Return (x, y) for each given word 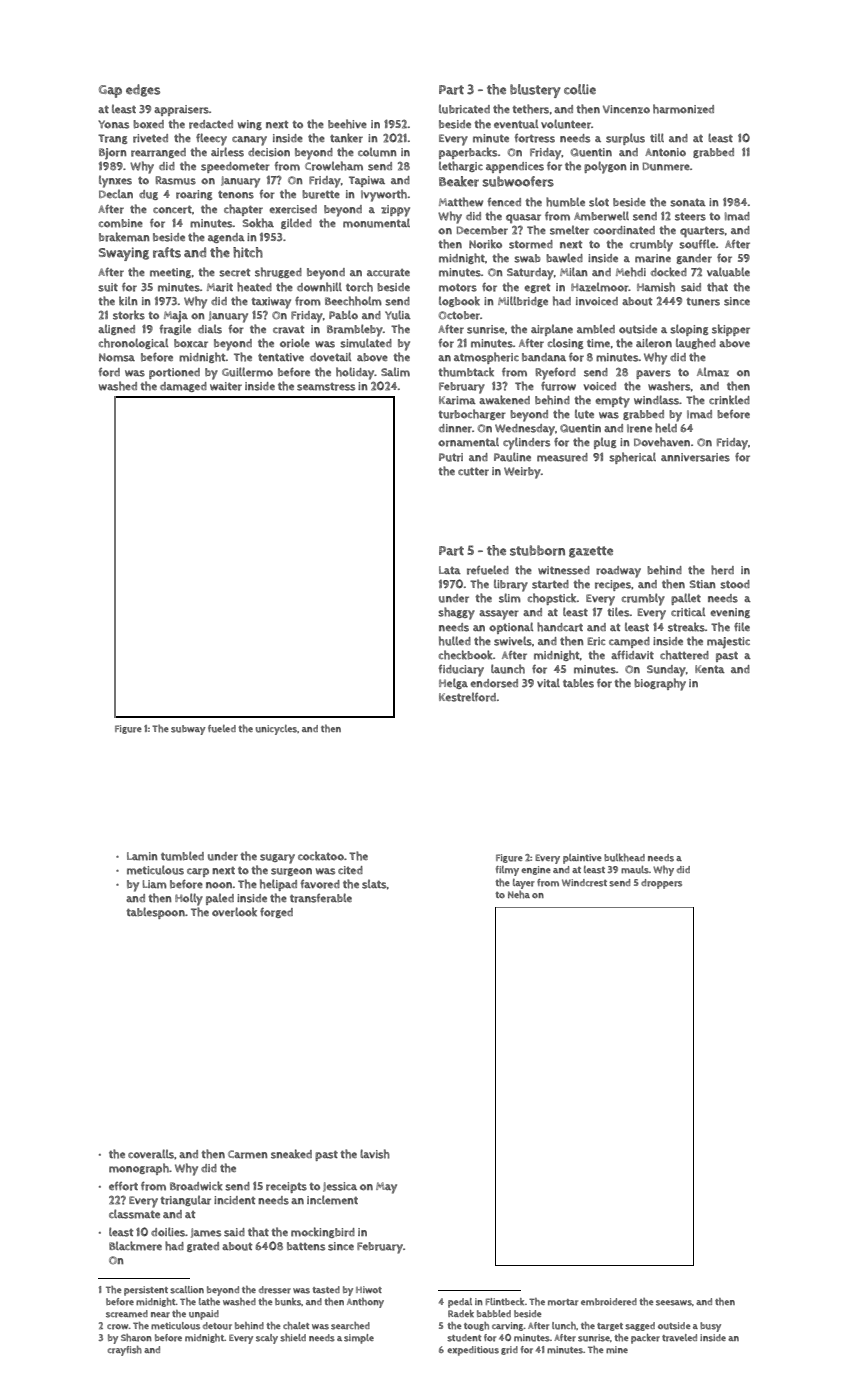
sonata (688, 203)
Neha (519, 894)
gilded (296, 223)
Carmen (248, 1154)
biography (660, 684)
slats (374, 884)
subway (188, 730)
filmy (507, 871)
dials (210, 329)
